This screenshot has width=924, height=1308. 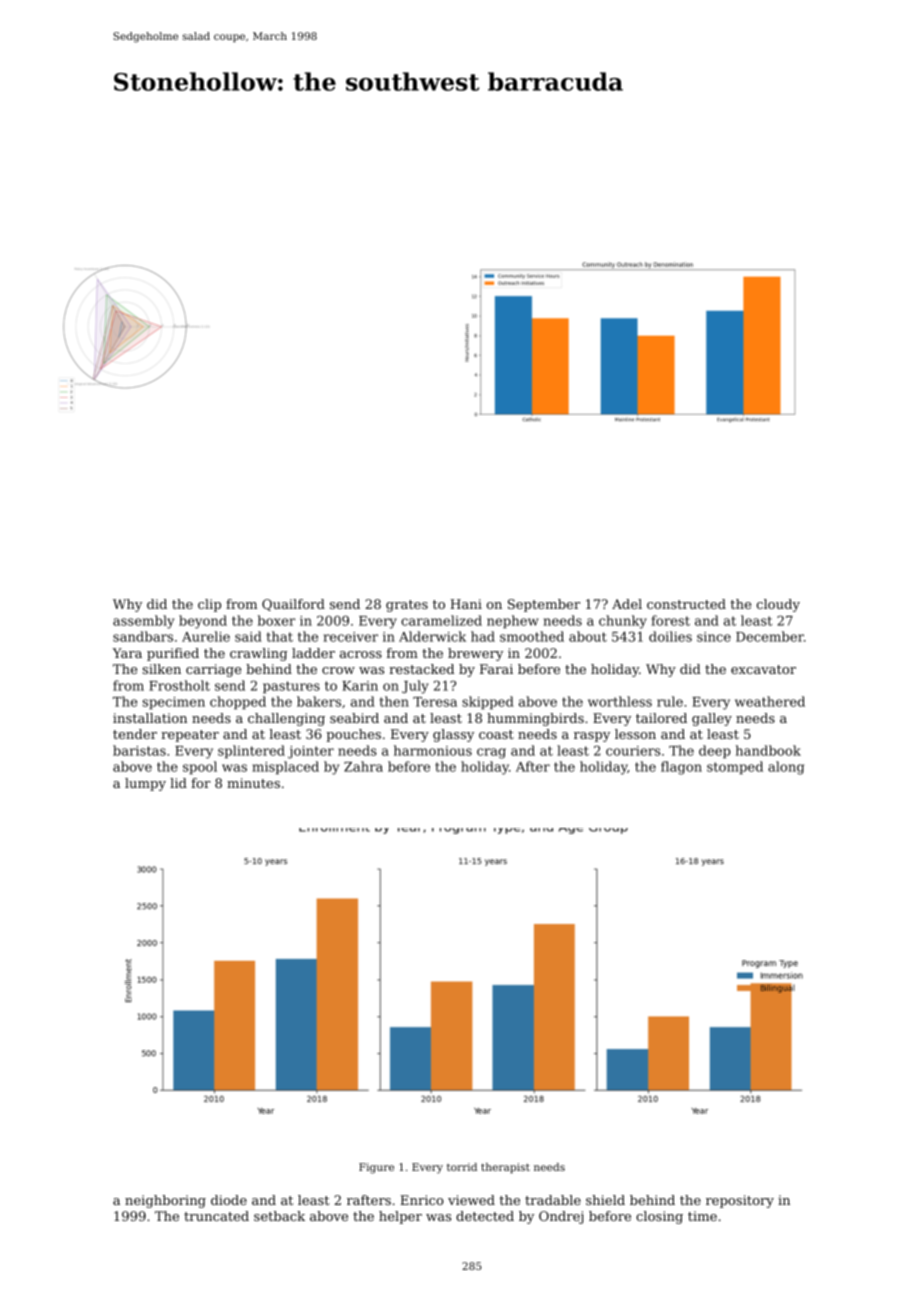 What do you see at coordinates (432, 636) in the screenshot?
I see `Alderwick` at bounding box center [432, 636].
